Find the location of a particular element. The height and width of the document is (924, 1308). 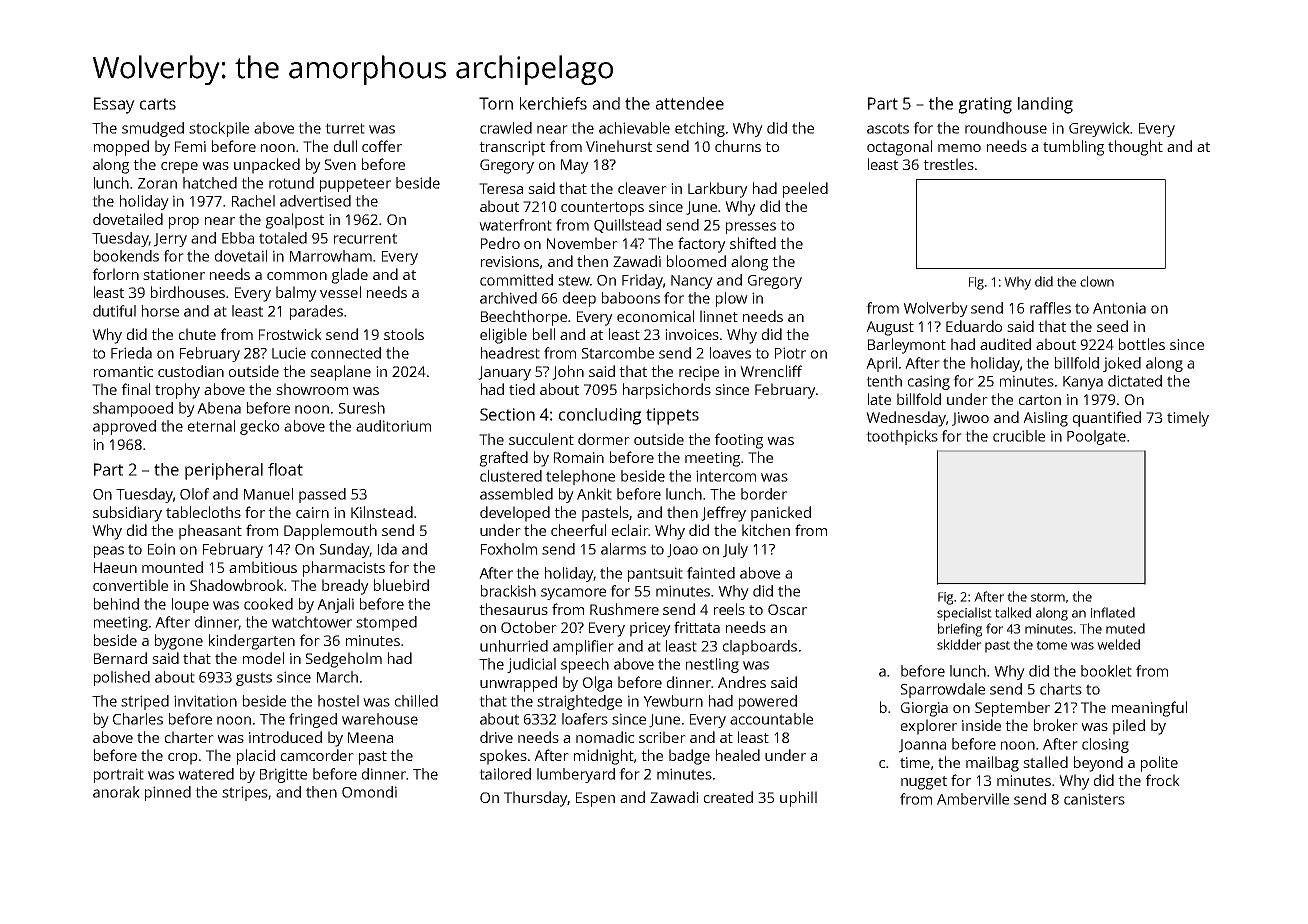

scriber is located at coordinates (662, 737).
